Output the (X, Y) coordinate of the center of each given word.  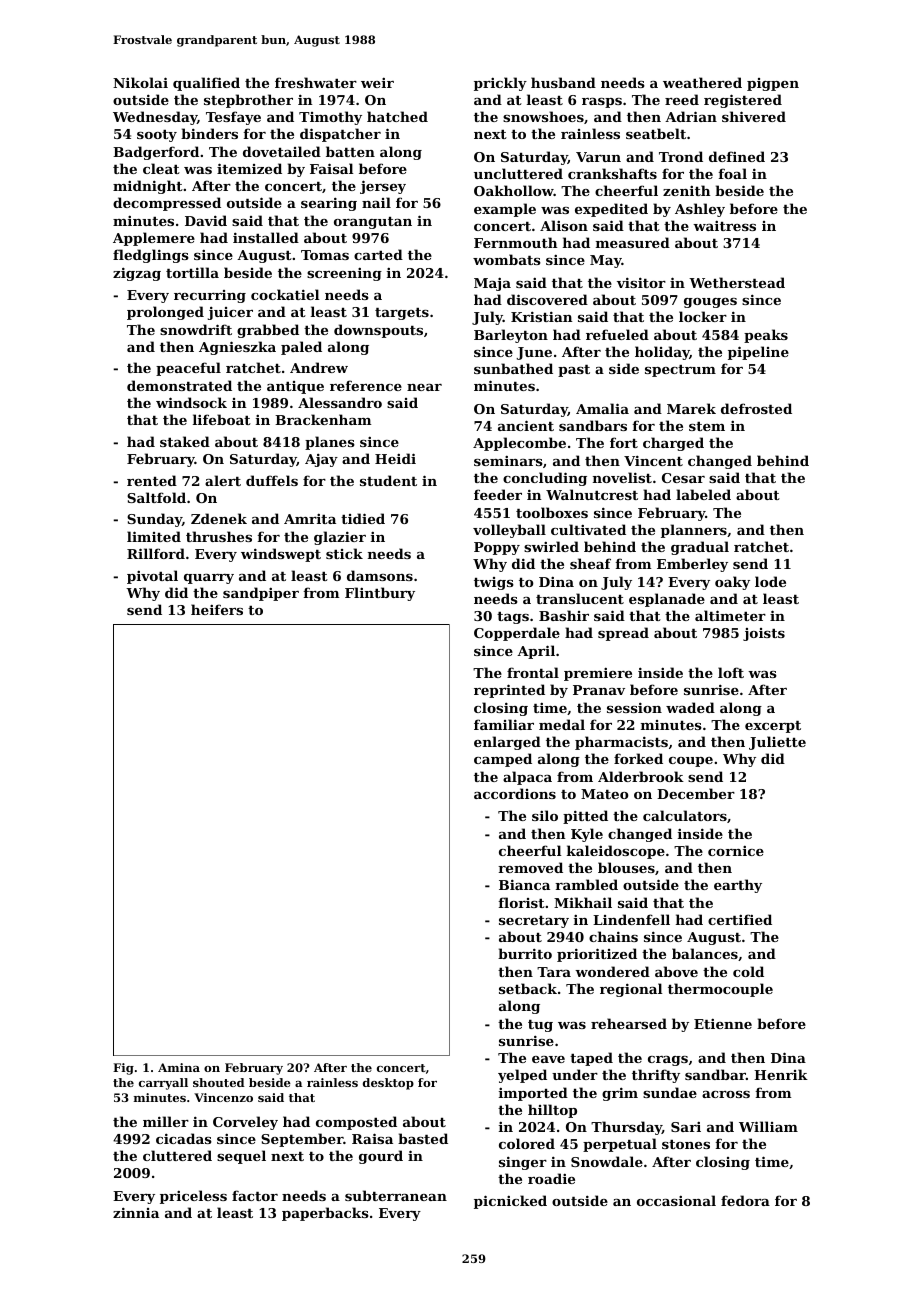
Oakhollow (514, 190)
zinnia (136, 1212)
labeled (703, 494)
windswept (281, 555)
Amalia (602, 408)
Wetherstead (737, 282)
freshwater (316, 82)
